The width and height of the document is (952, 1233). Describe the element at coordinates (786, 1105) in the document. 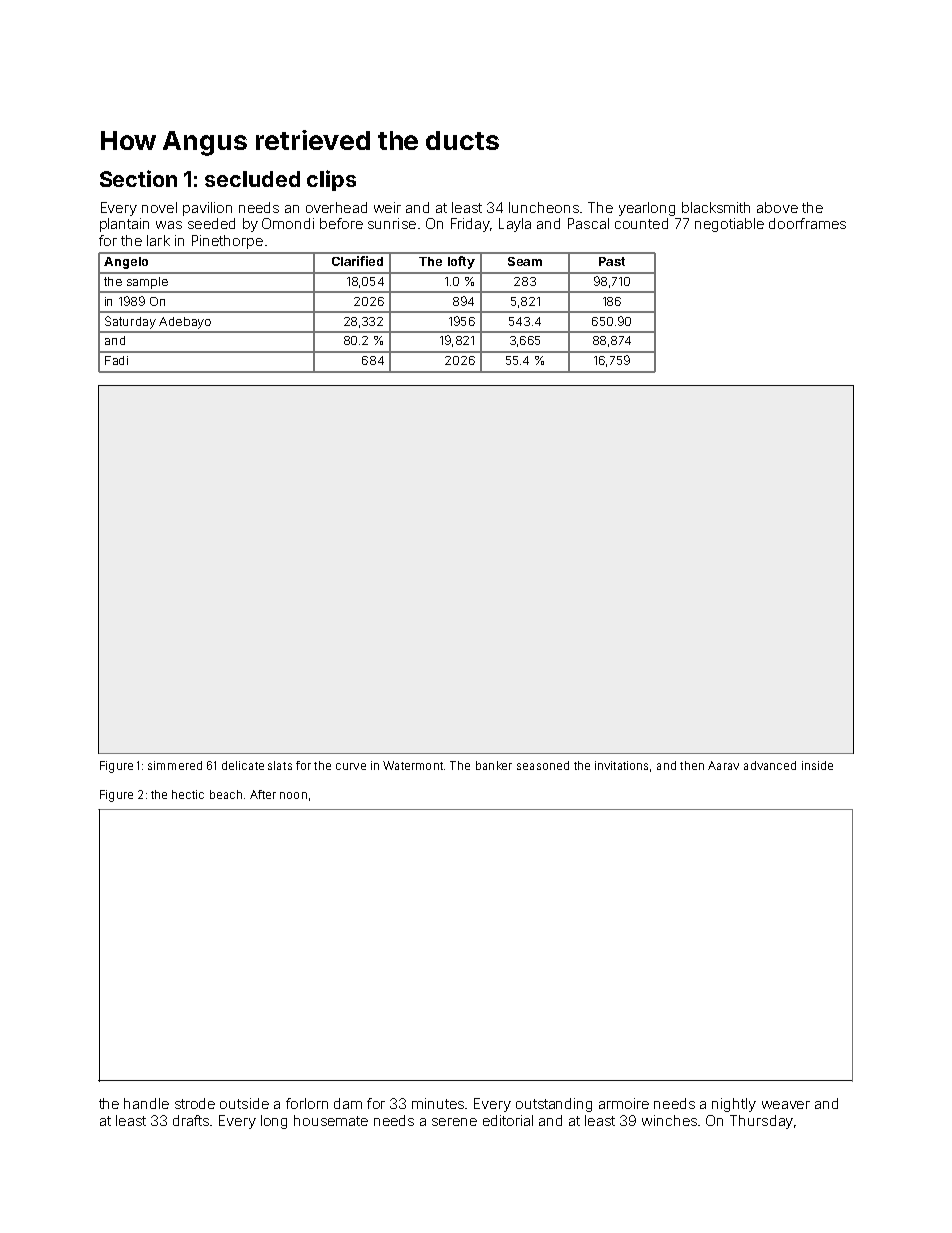

I see `weaver` at that location.
